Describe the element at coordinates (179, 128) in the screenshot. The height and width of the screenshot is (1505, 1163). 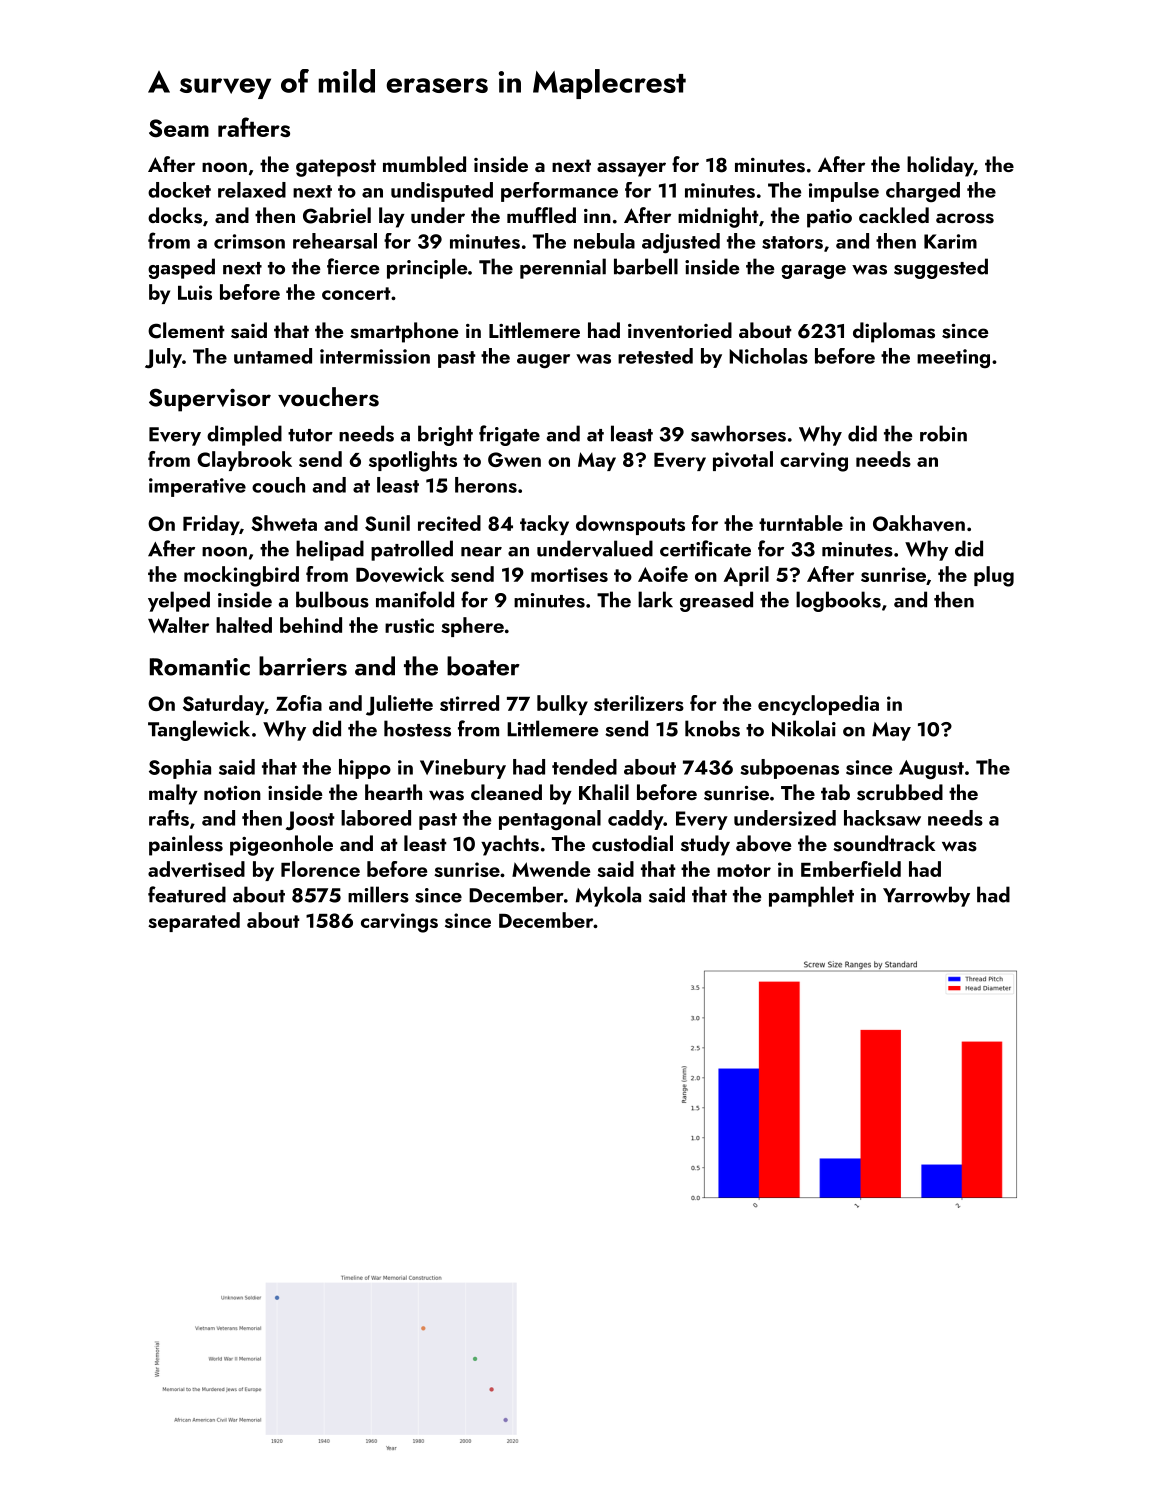
I see `Seam` at that location.
